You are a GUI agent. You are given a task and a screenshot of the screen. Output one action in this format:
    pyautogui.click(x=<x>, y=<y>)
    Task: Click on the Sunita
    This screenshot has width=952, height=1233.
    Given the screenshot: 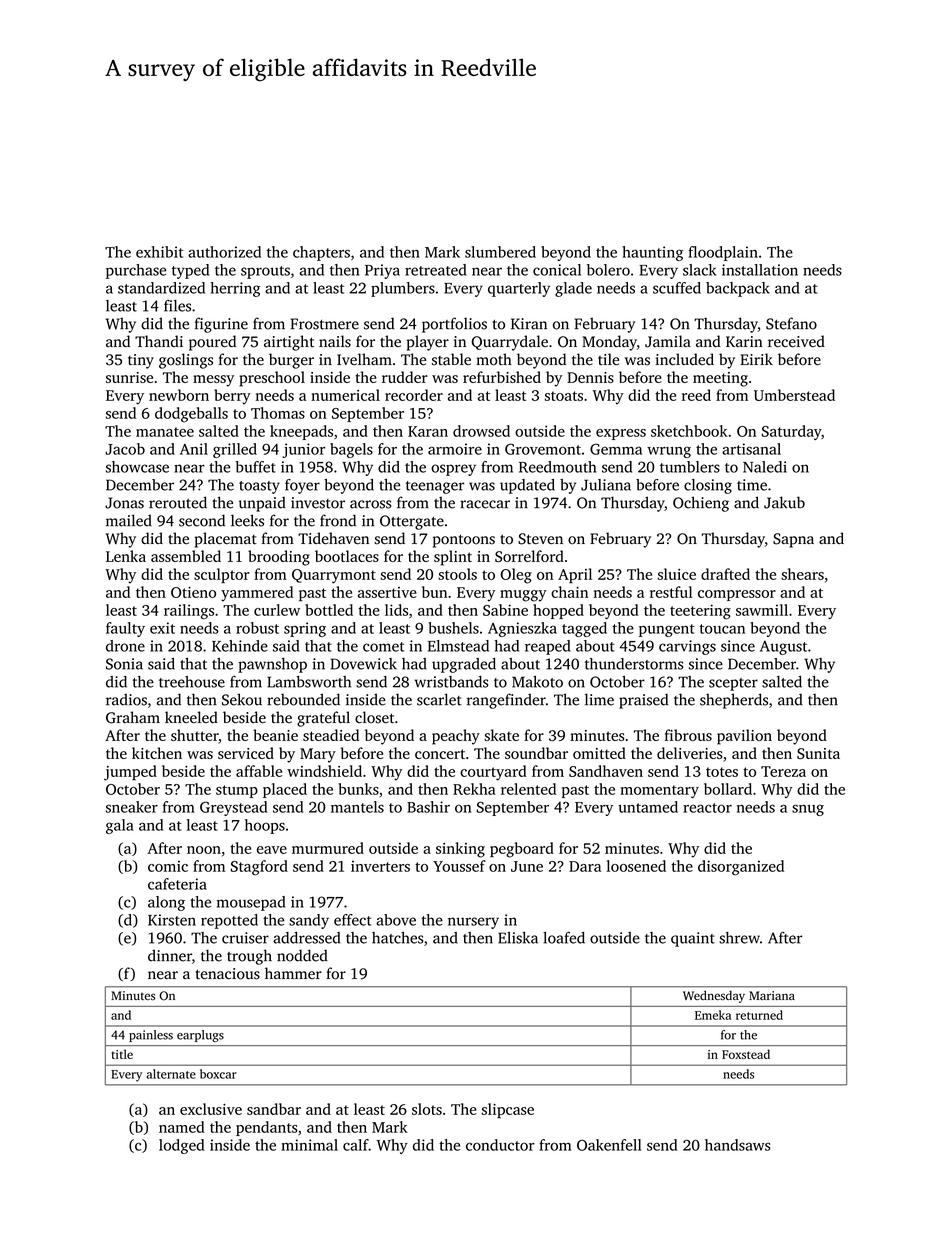 What is the action you would take?
    pyautogui.click(x=818, y=753)
